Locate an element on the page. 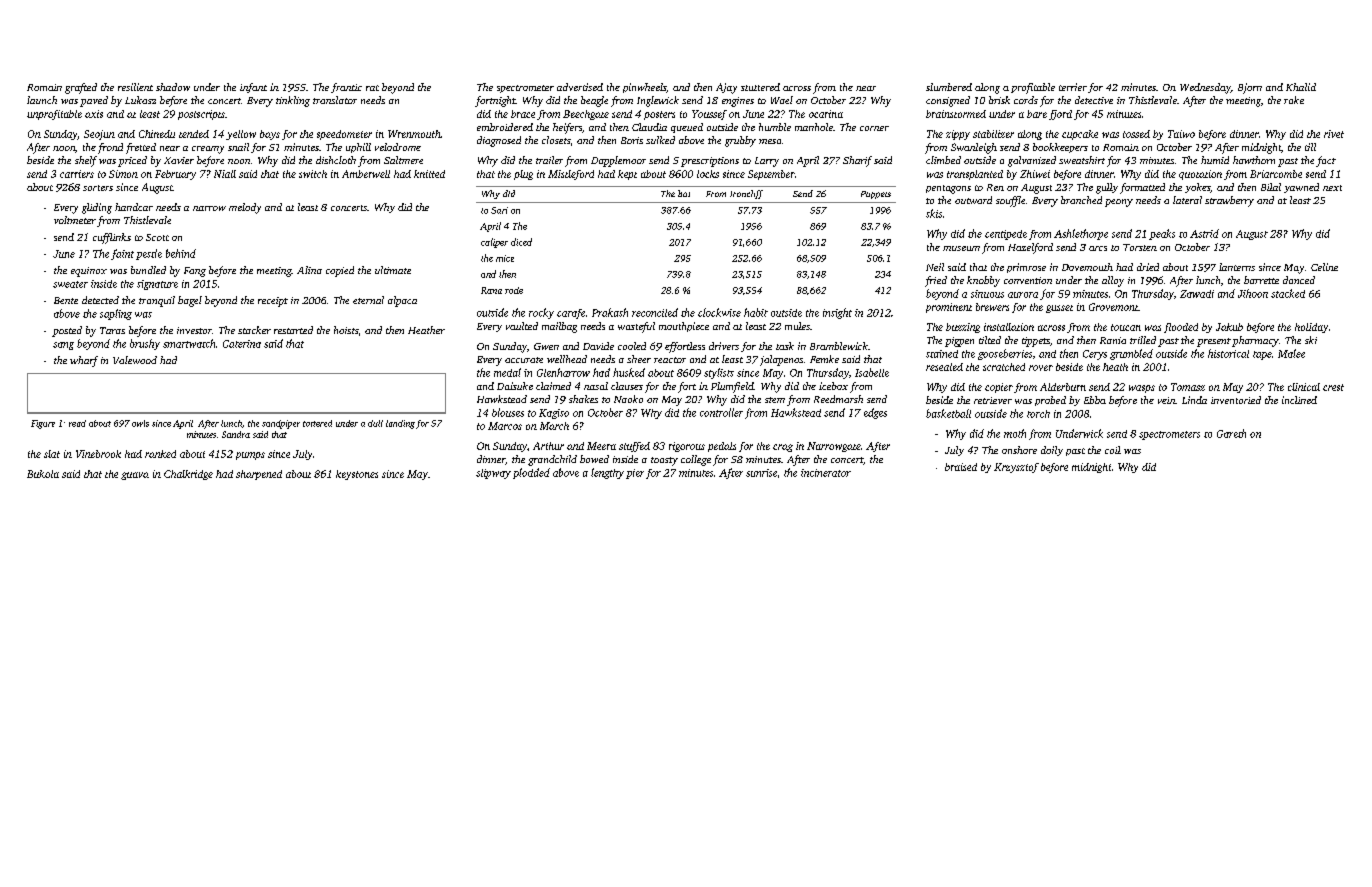 This document has height=887, width=1372. alloy is located at coordinates (1113, 281).
